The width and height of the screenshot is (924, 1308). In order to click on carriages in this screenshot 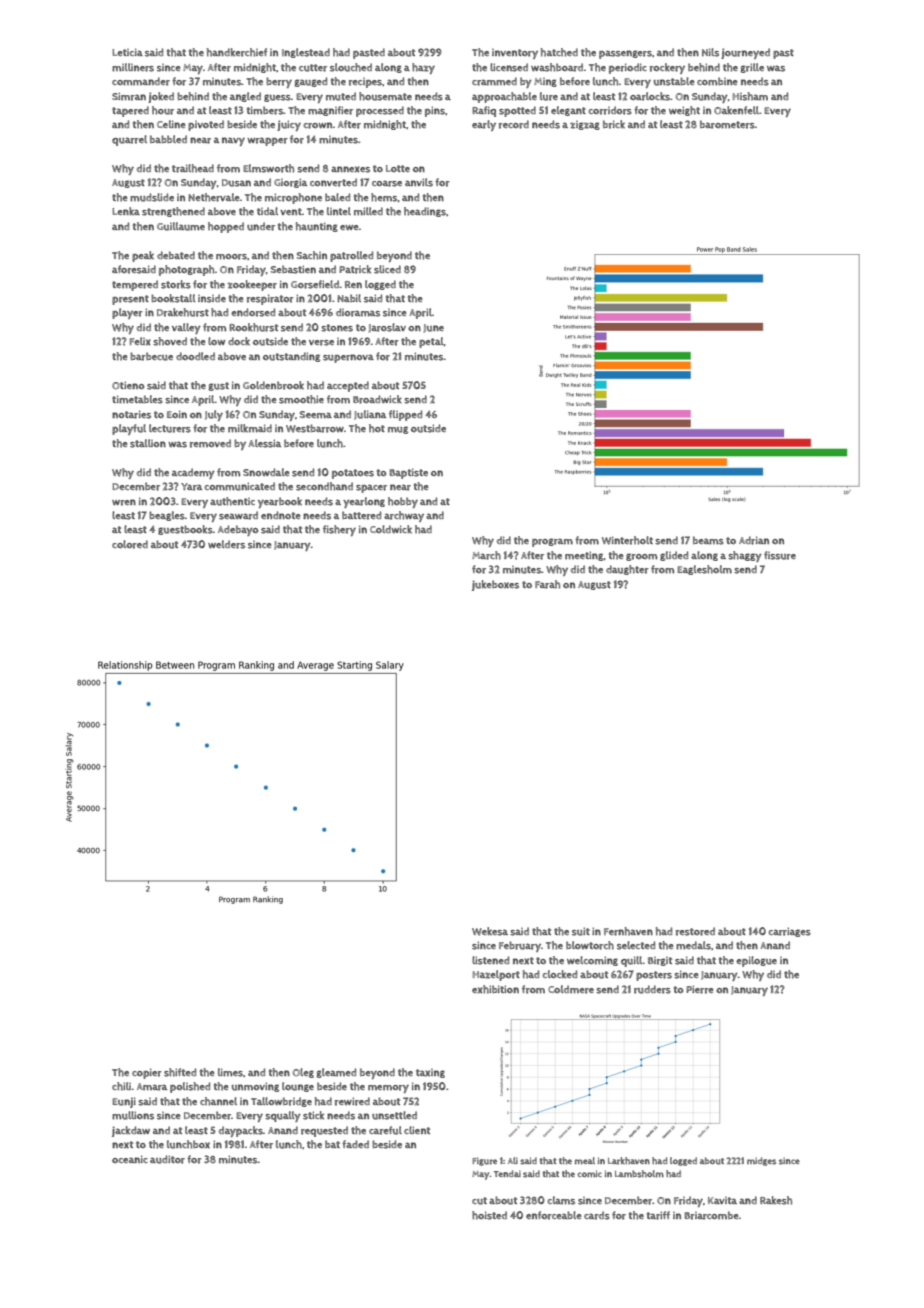, I will do `click(789, 932)`.
